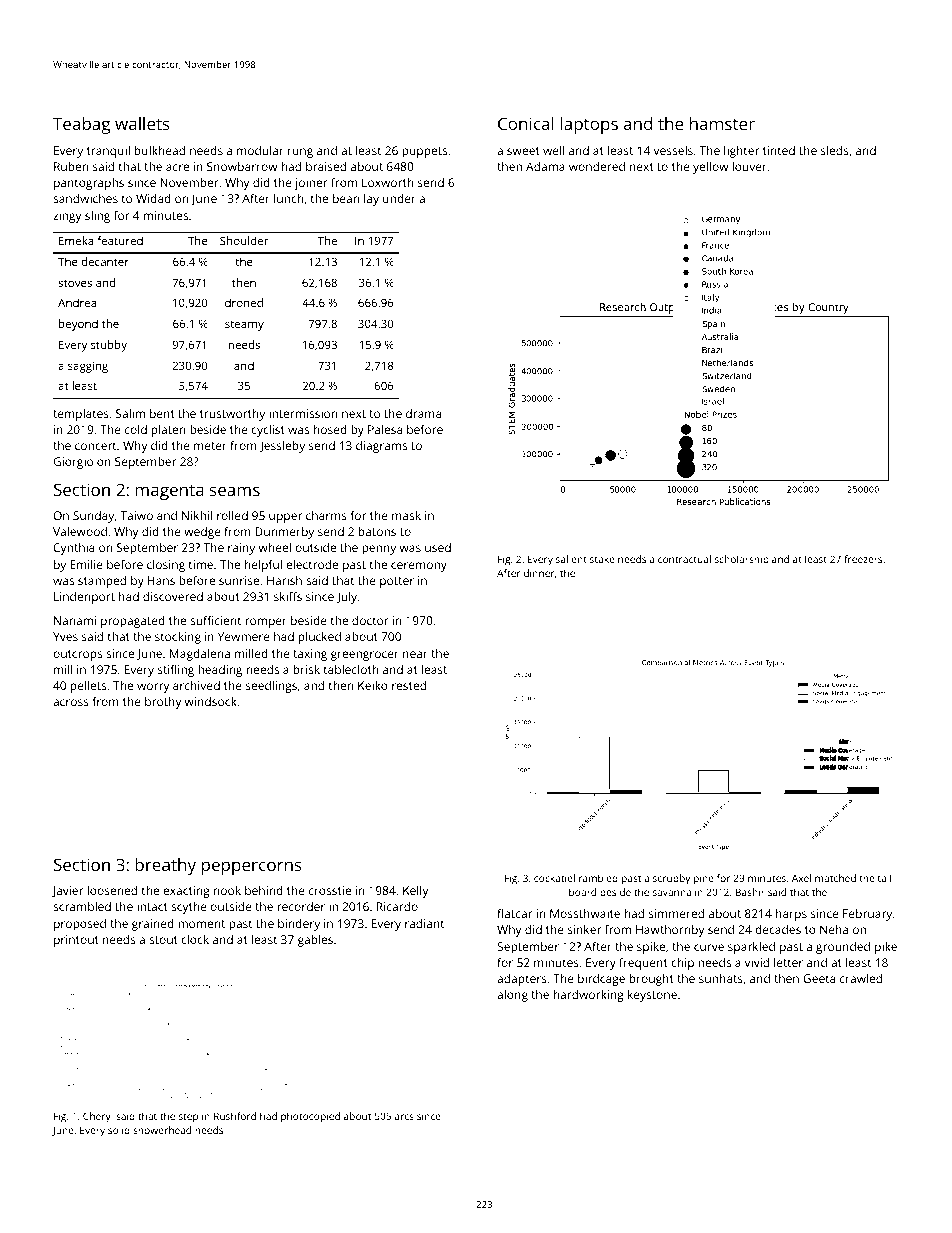 The image size is (952, 1233). Describe the element at coordinates (81, 125) in the page. I see `Teabag` at that location.
